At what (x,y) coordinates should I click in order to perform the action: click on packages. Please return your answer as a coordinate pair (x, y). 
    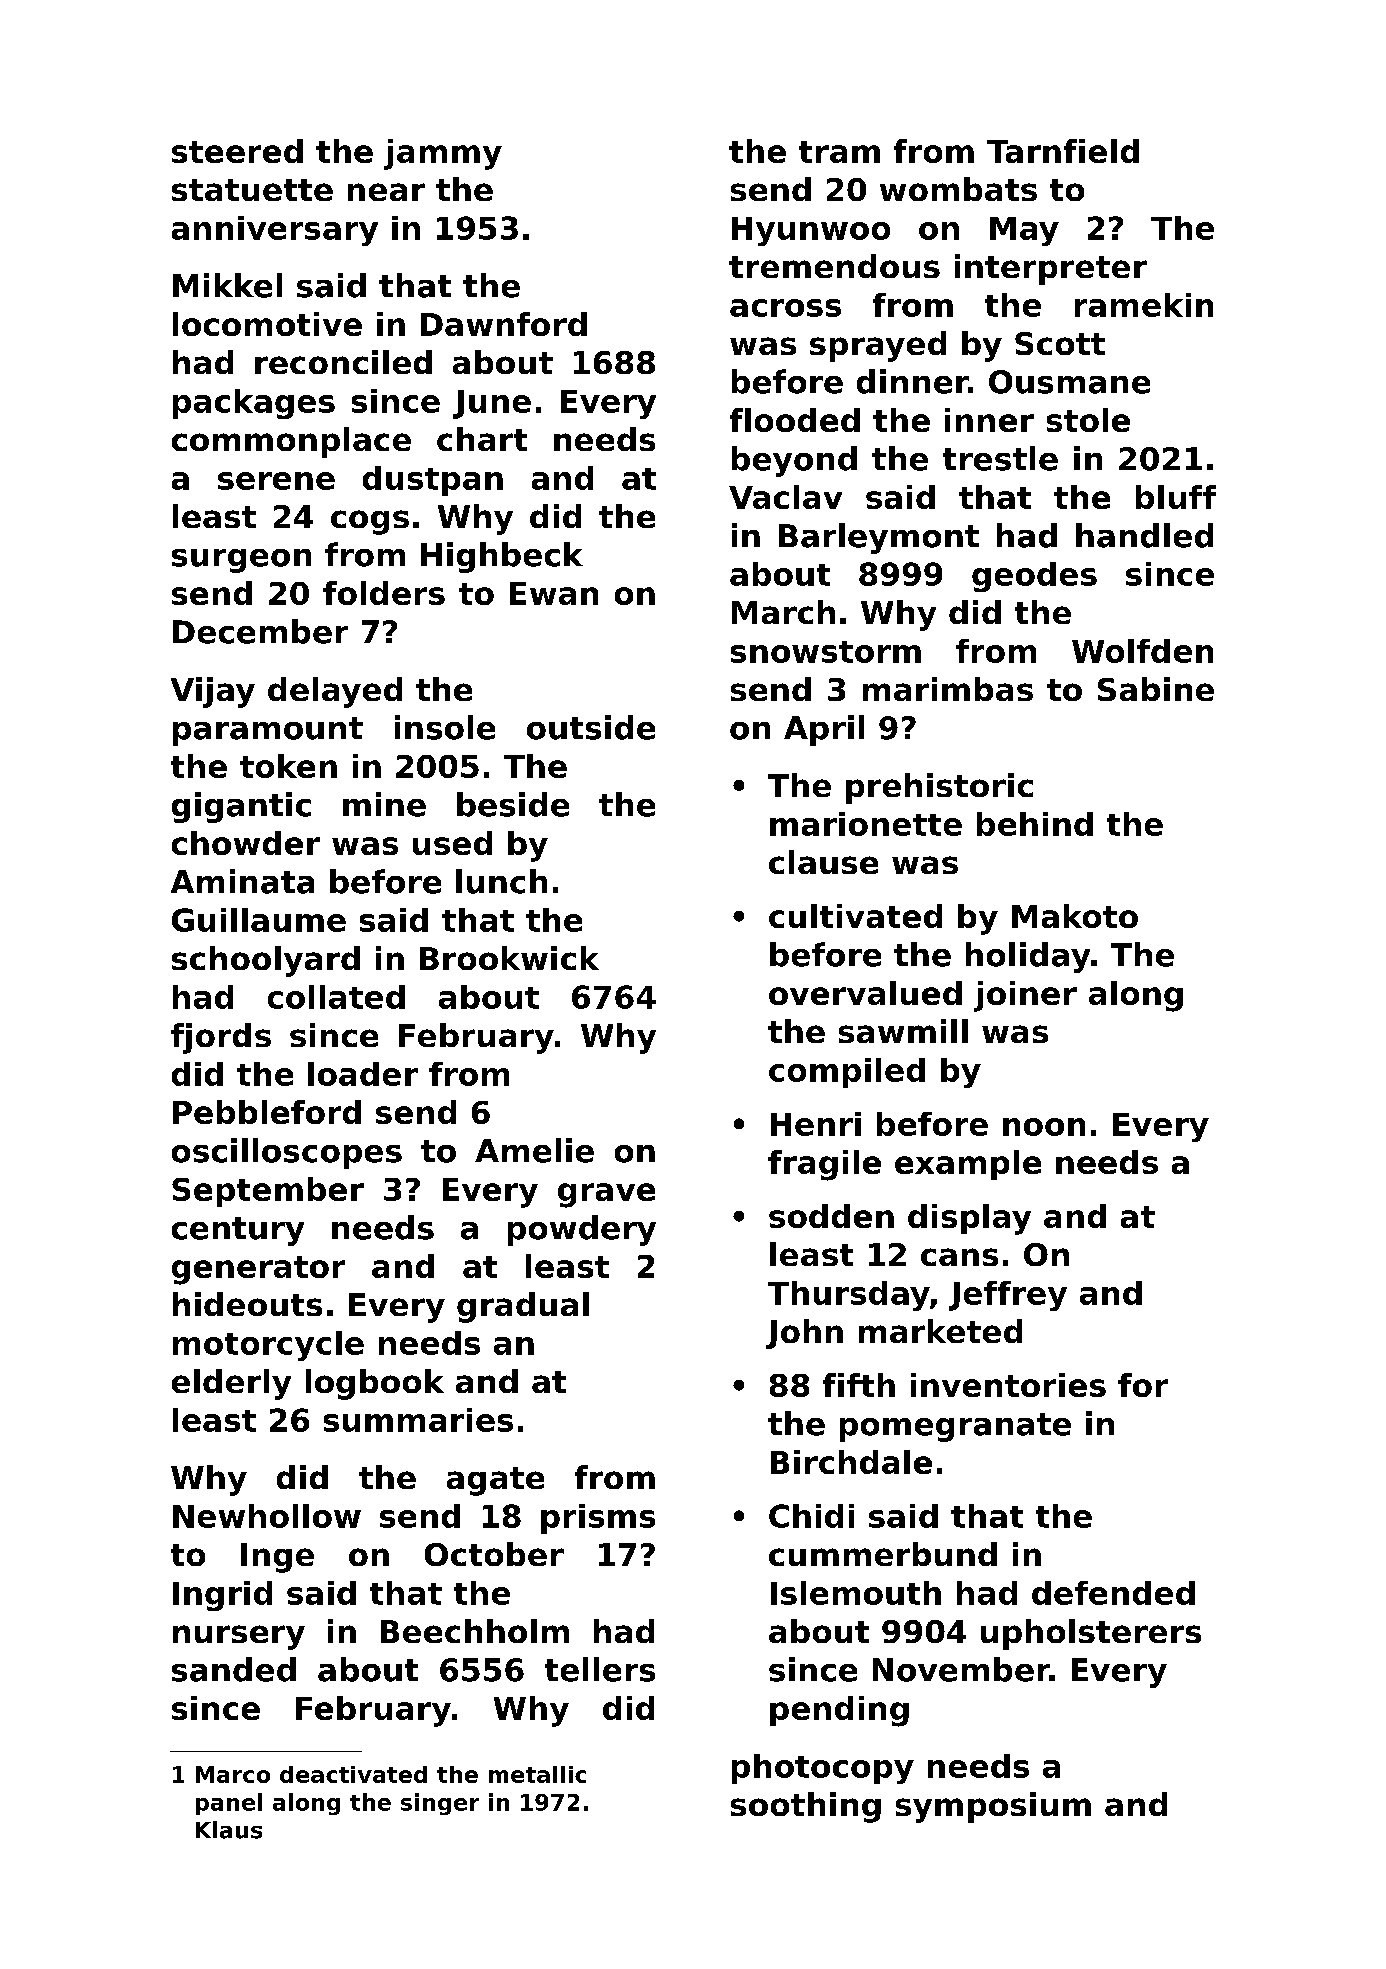
    Looking at the image, I should click on (254, 404).
